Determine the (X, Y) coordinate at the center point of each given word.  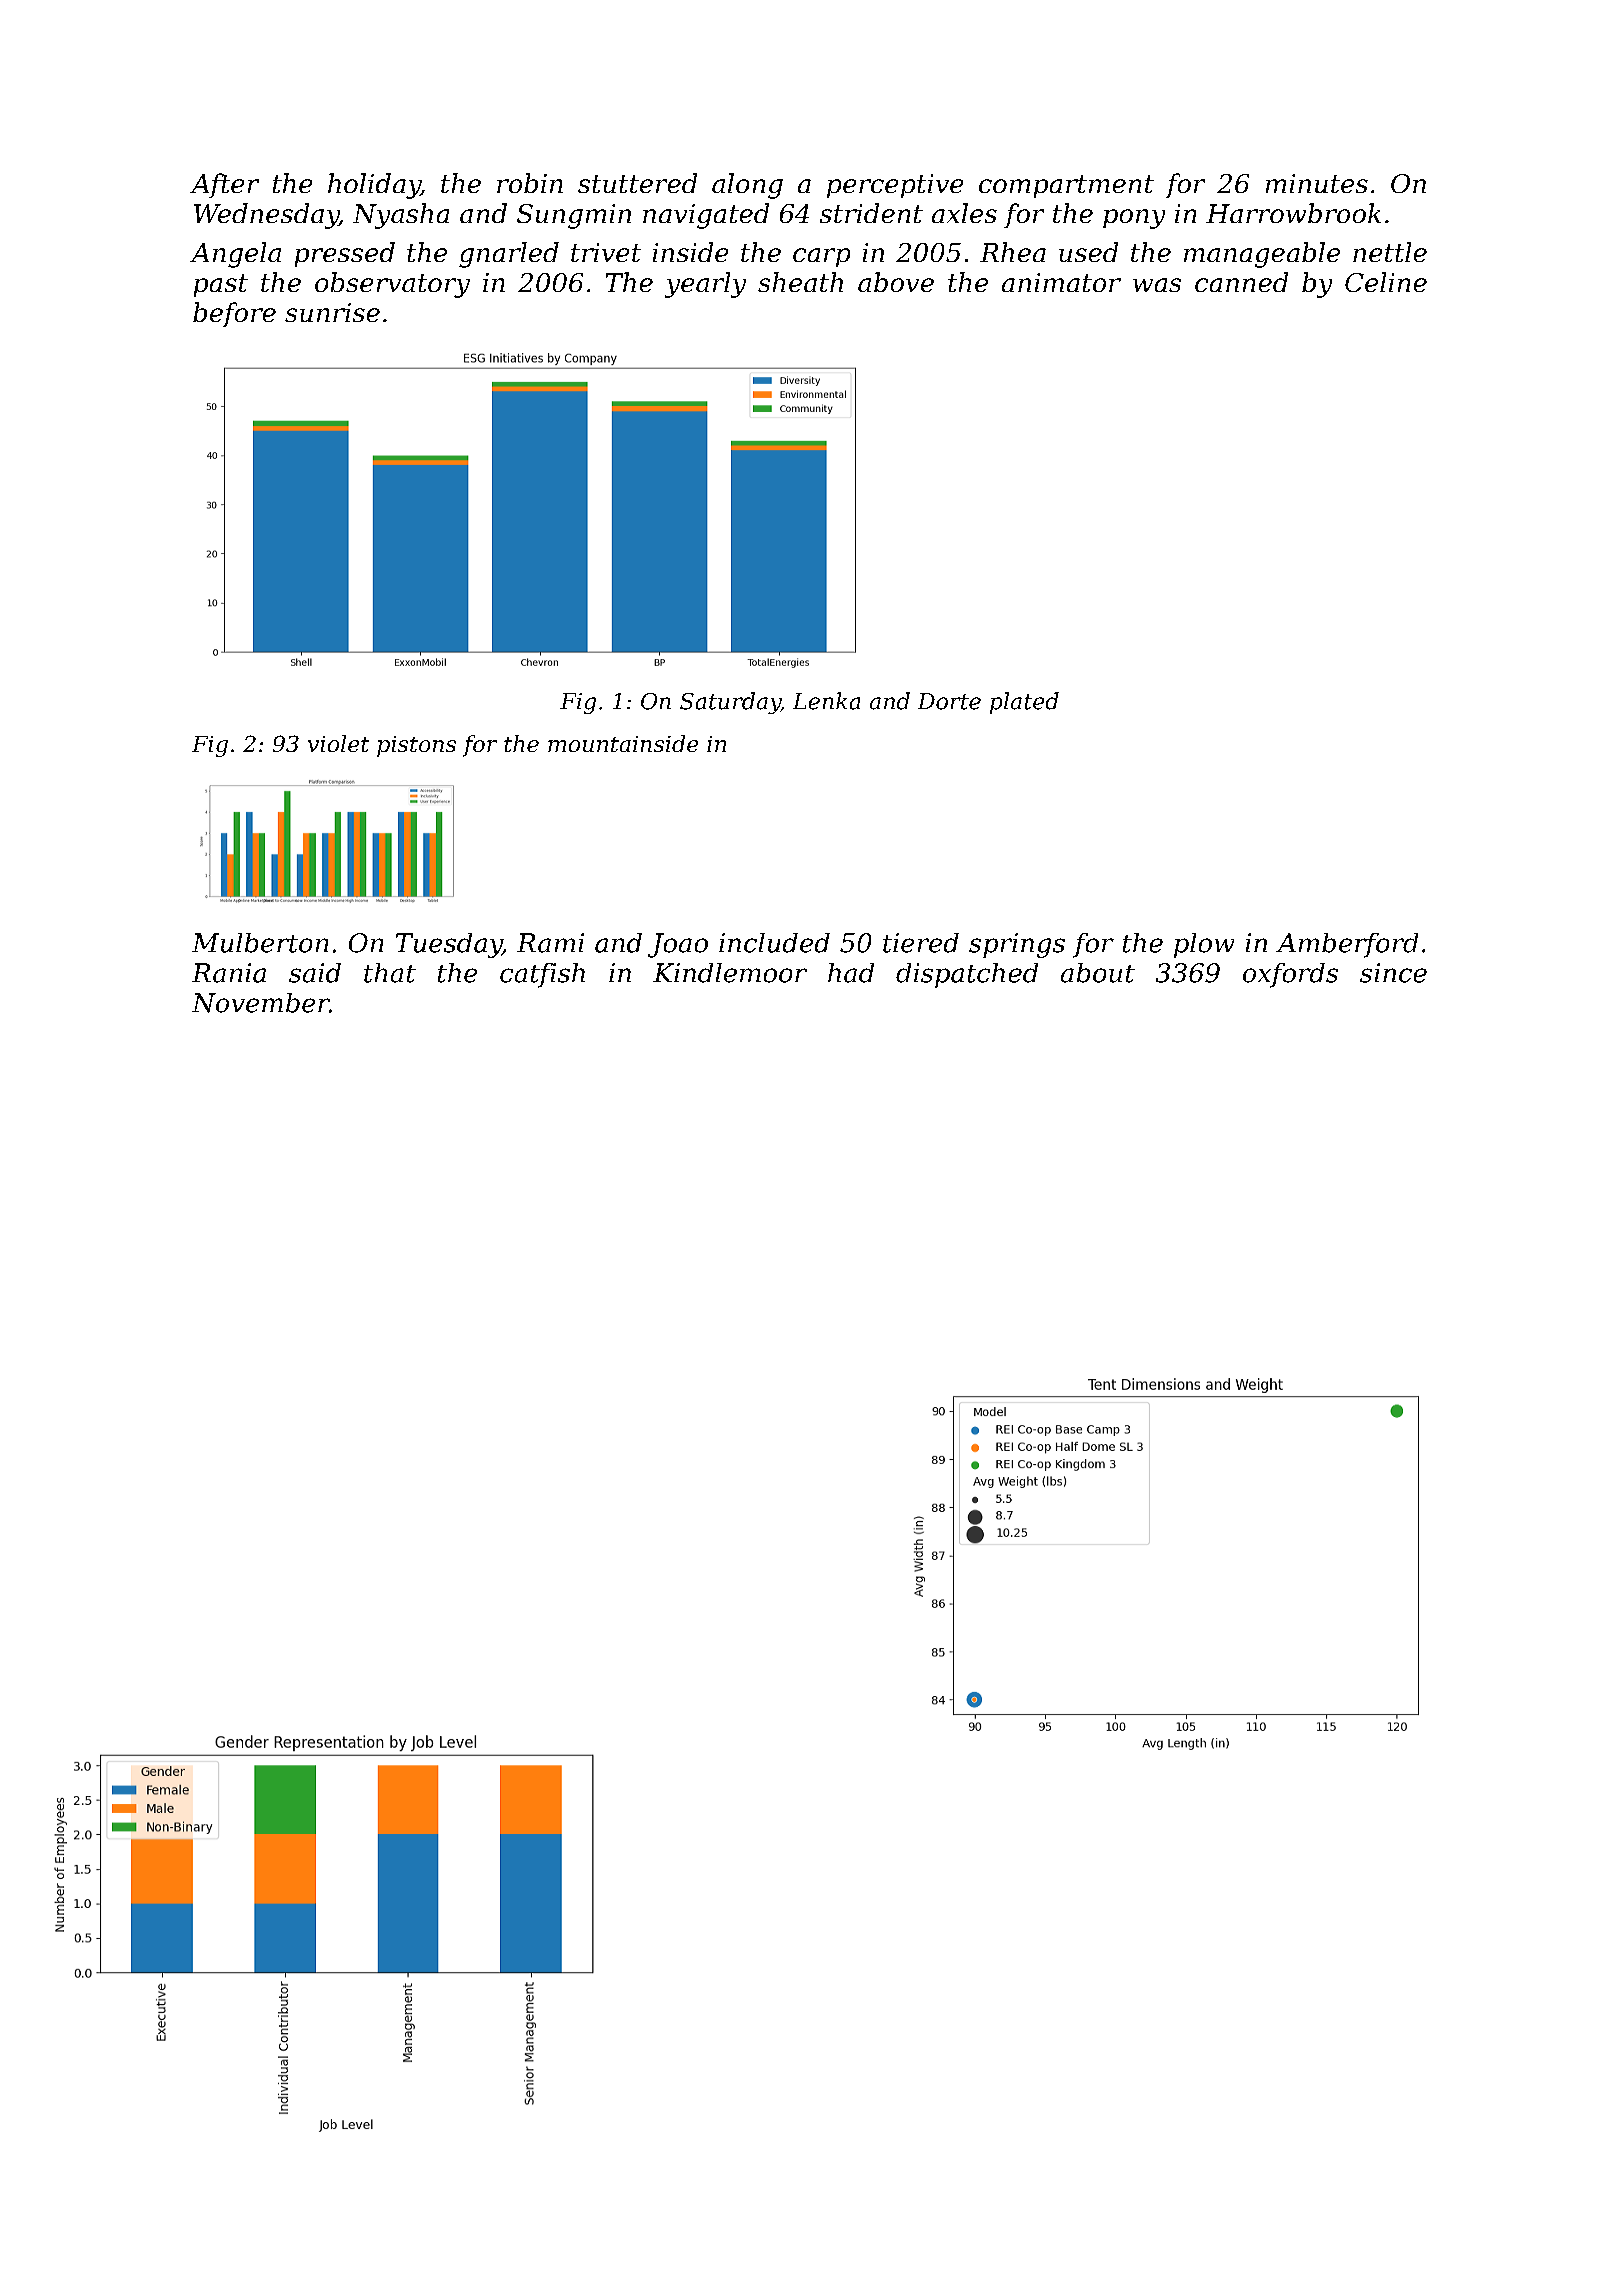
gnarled (509, 255)
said (315, 973)
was (1157, 285)
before (234, 314)
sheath (800, 282)
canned (1241, 282)
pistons (416, 746)
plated (1024, 703)
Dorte (949, 701)
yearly (705, 285)
